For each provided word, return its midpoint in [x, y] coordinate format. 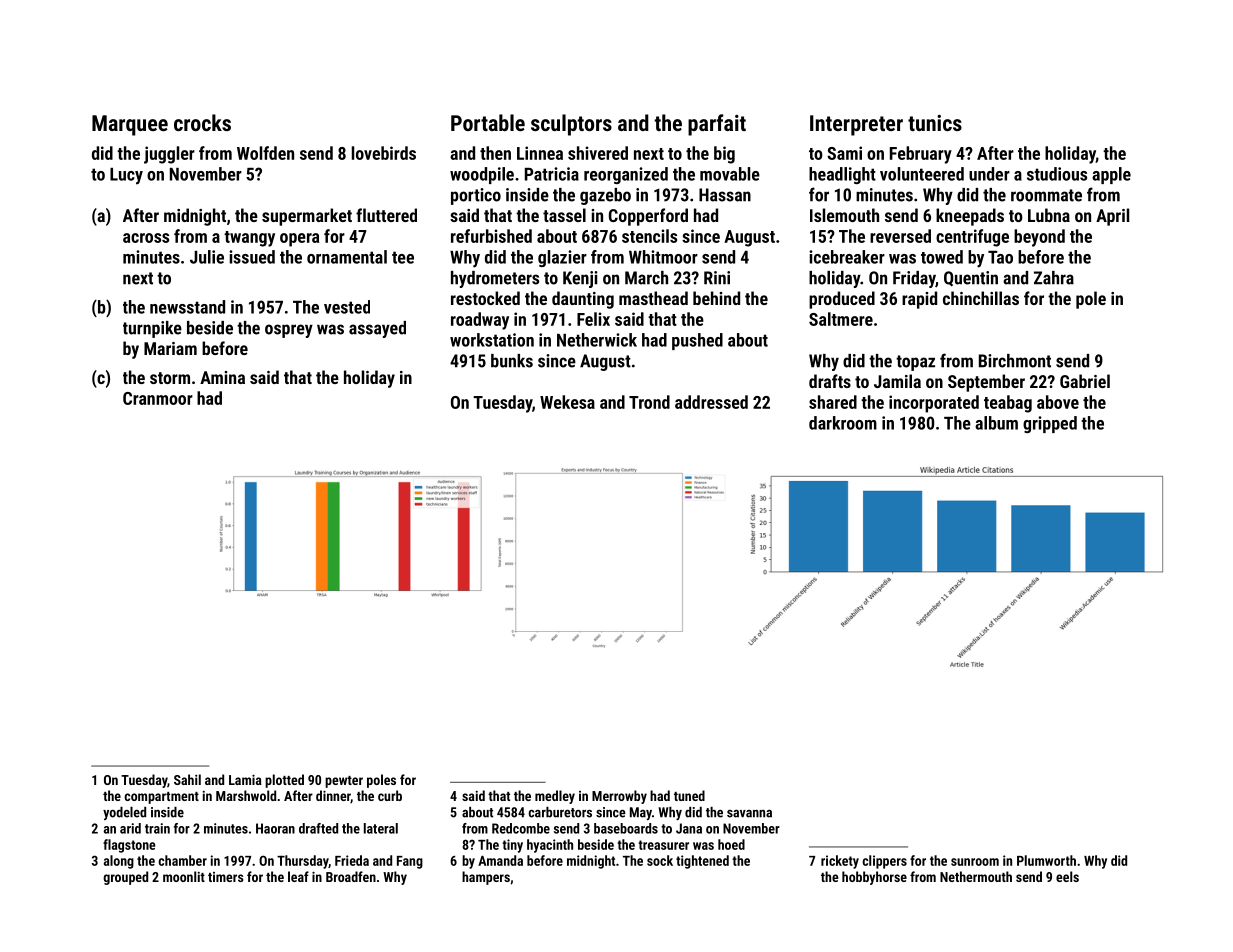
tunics [935, 123]
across [146, 238]
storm [170, 378]
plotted [284, 781]
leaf [298, 876]
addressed [711, 402]
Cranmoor [158, 398]
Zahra [1054, 278]
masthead [653, 298]
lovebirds [384, 153]
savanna [749, 814]
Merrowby [619, 797]
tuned [689, 795]
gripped [1050, 424]
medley [555, 797]
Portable [488, 122]
